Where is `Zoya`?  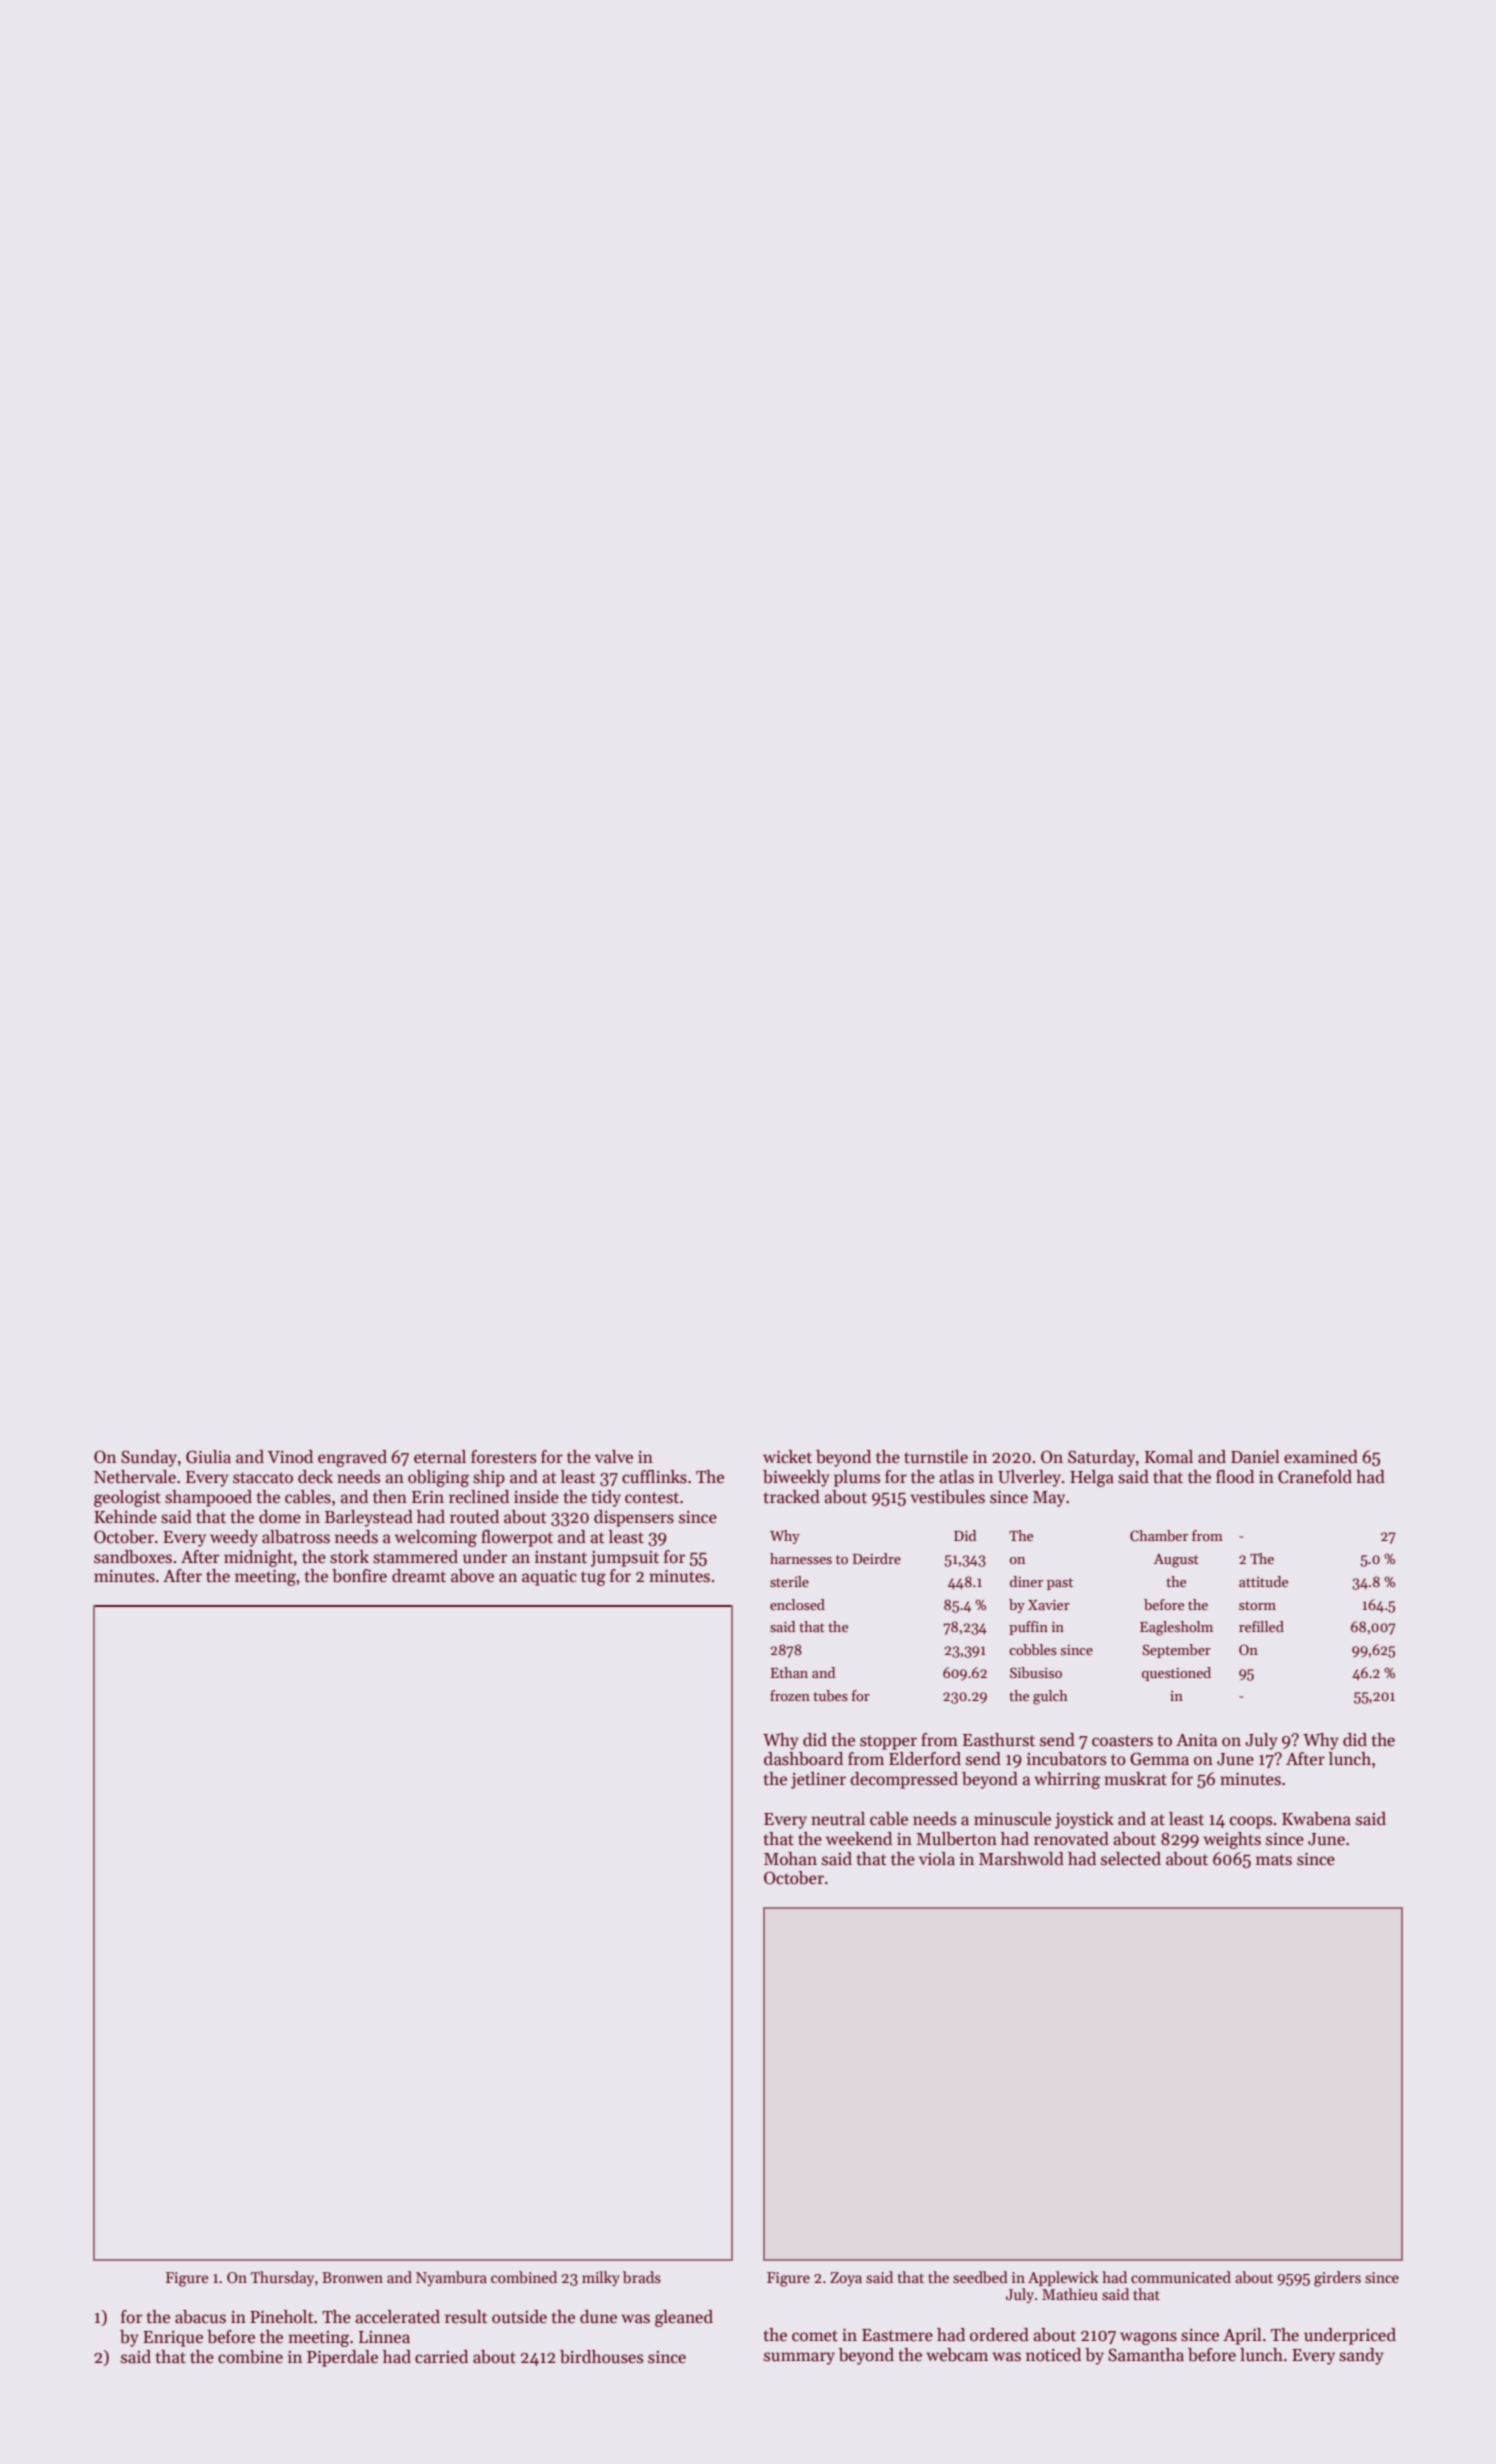
Zoya is located at coordinates (846, 2279).
